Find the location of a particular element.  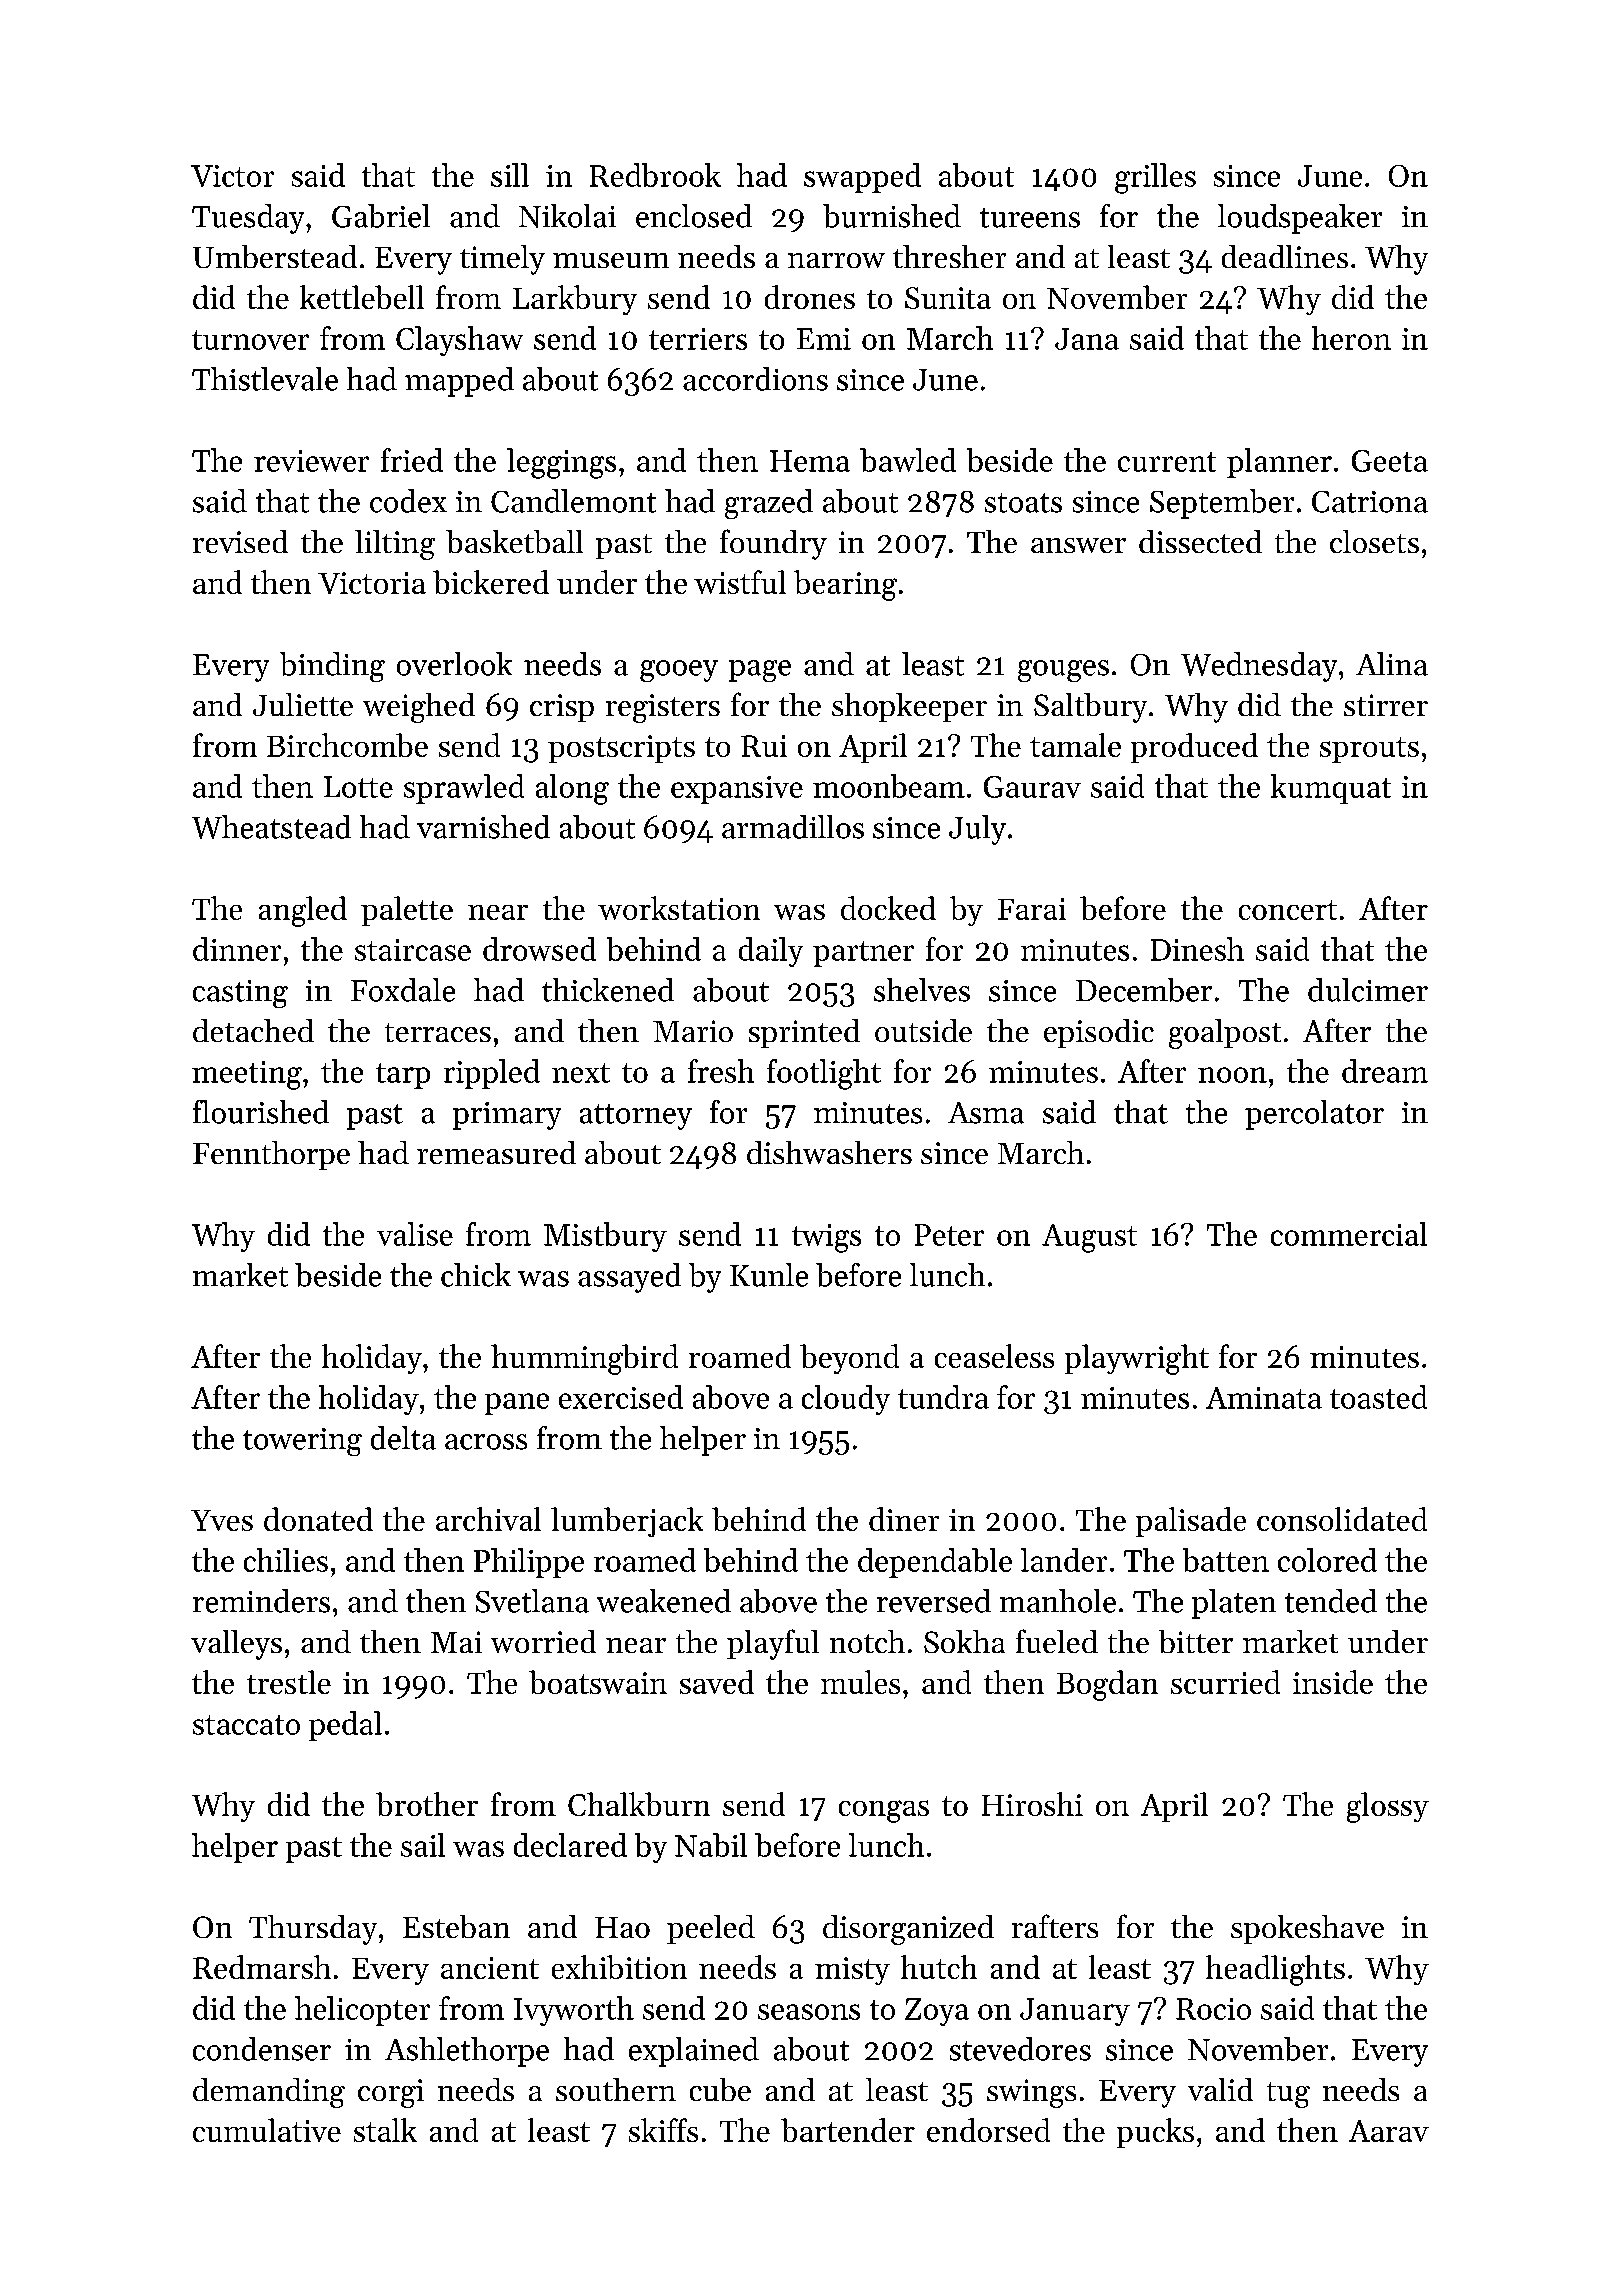

Esteban is located at coordinates (456, 1926).
